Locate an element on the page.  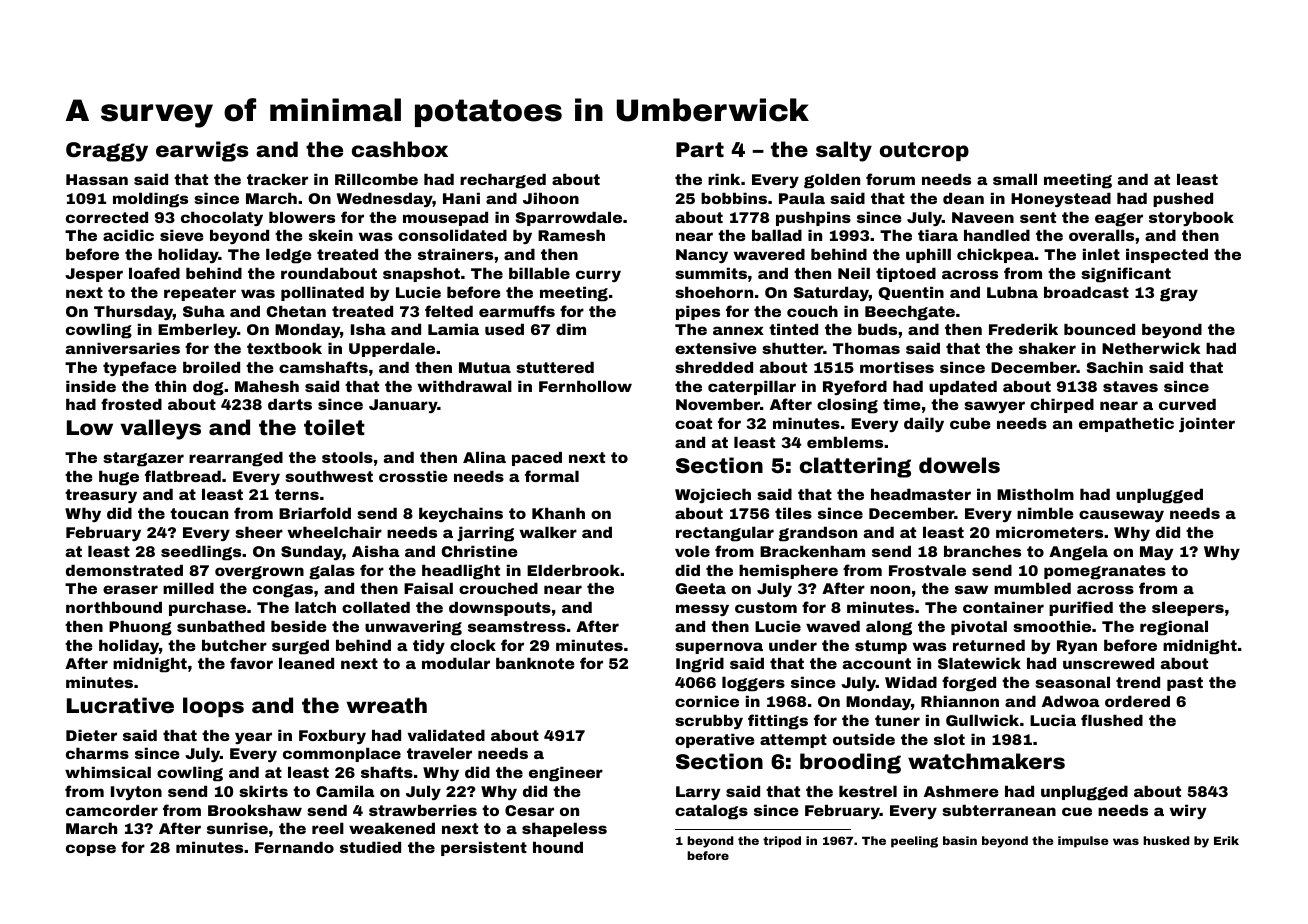
corrected is located at coordinates (107, 217).
